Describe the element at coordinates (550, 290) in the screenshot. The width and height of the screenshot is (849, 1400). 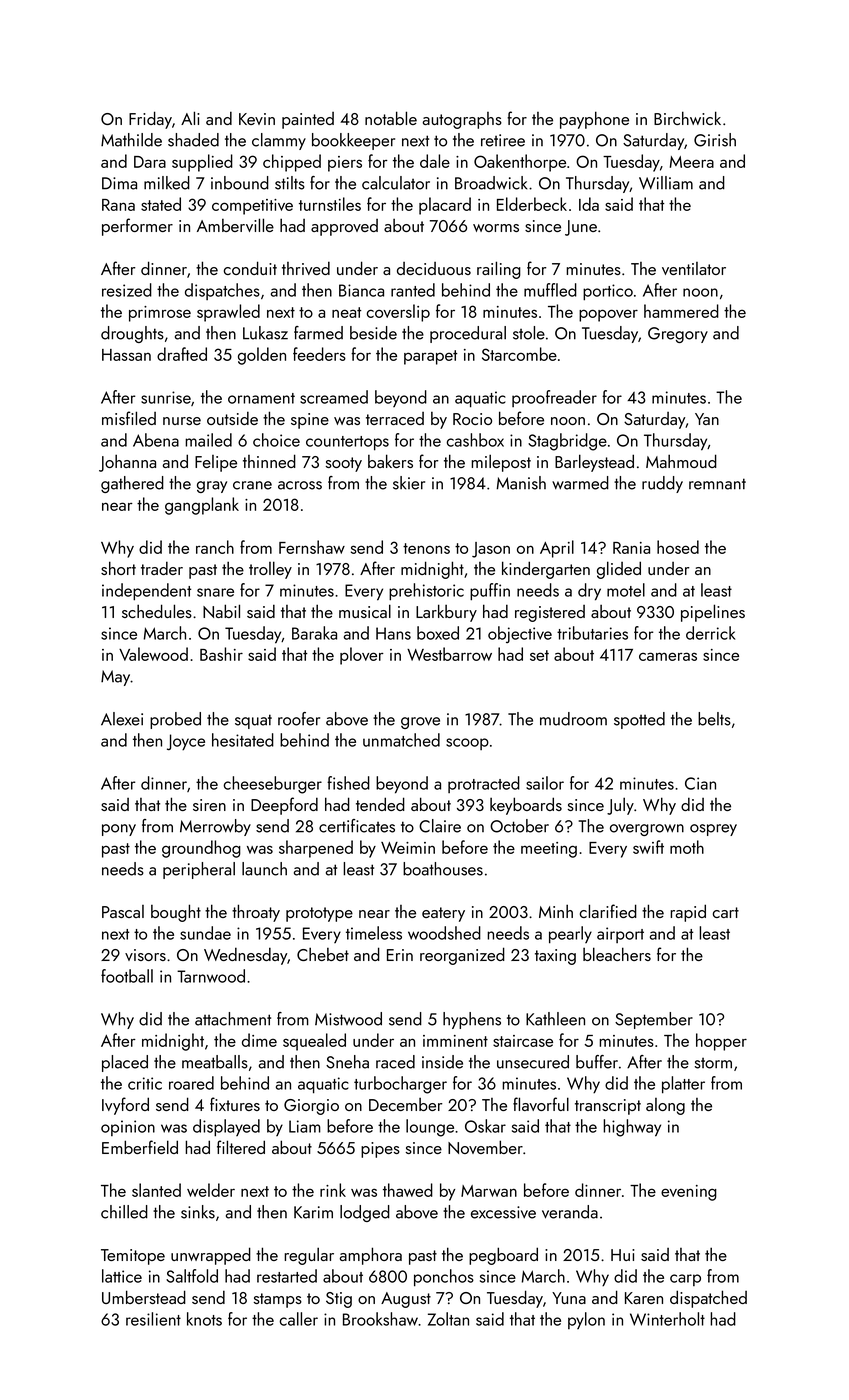
I see `muffled` at that location.
